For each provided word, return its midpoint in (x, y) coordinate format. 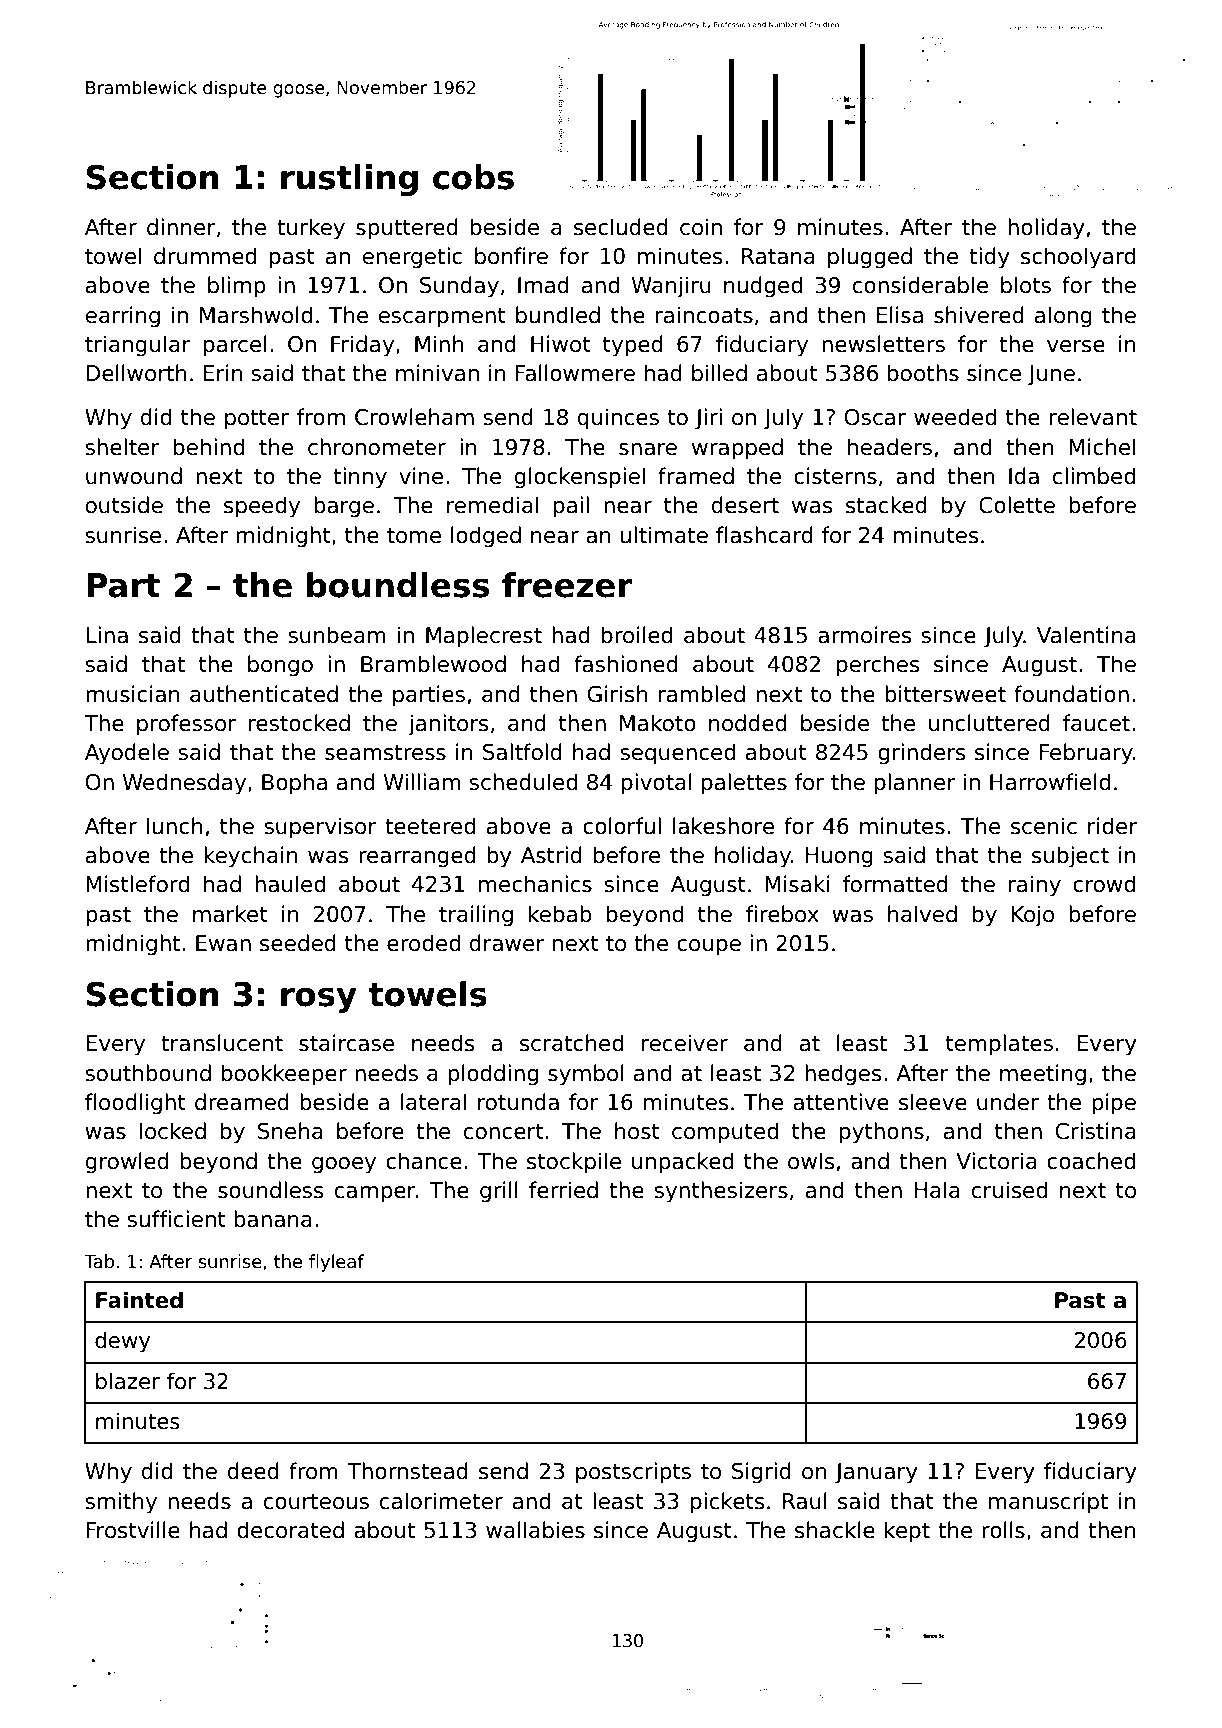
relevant (1093, 417)
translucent (222, 1043)
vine (421, 476)
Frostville (133, 1530)
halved (922, 914)
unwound (134, 476)
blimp (236, 287)
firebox (782, 914)
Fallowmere (575, 373)
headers (890, 447)
